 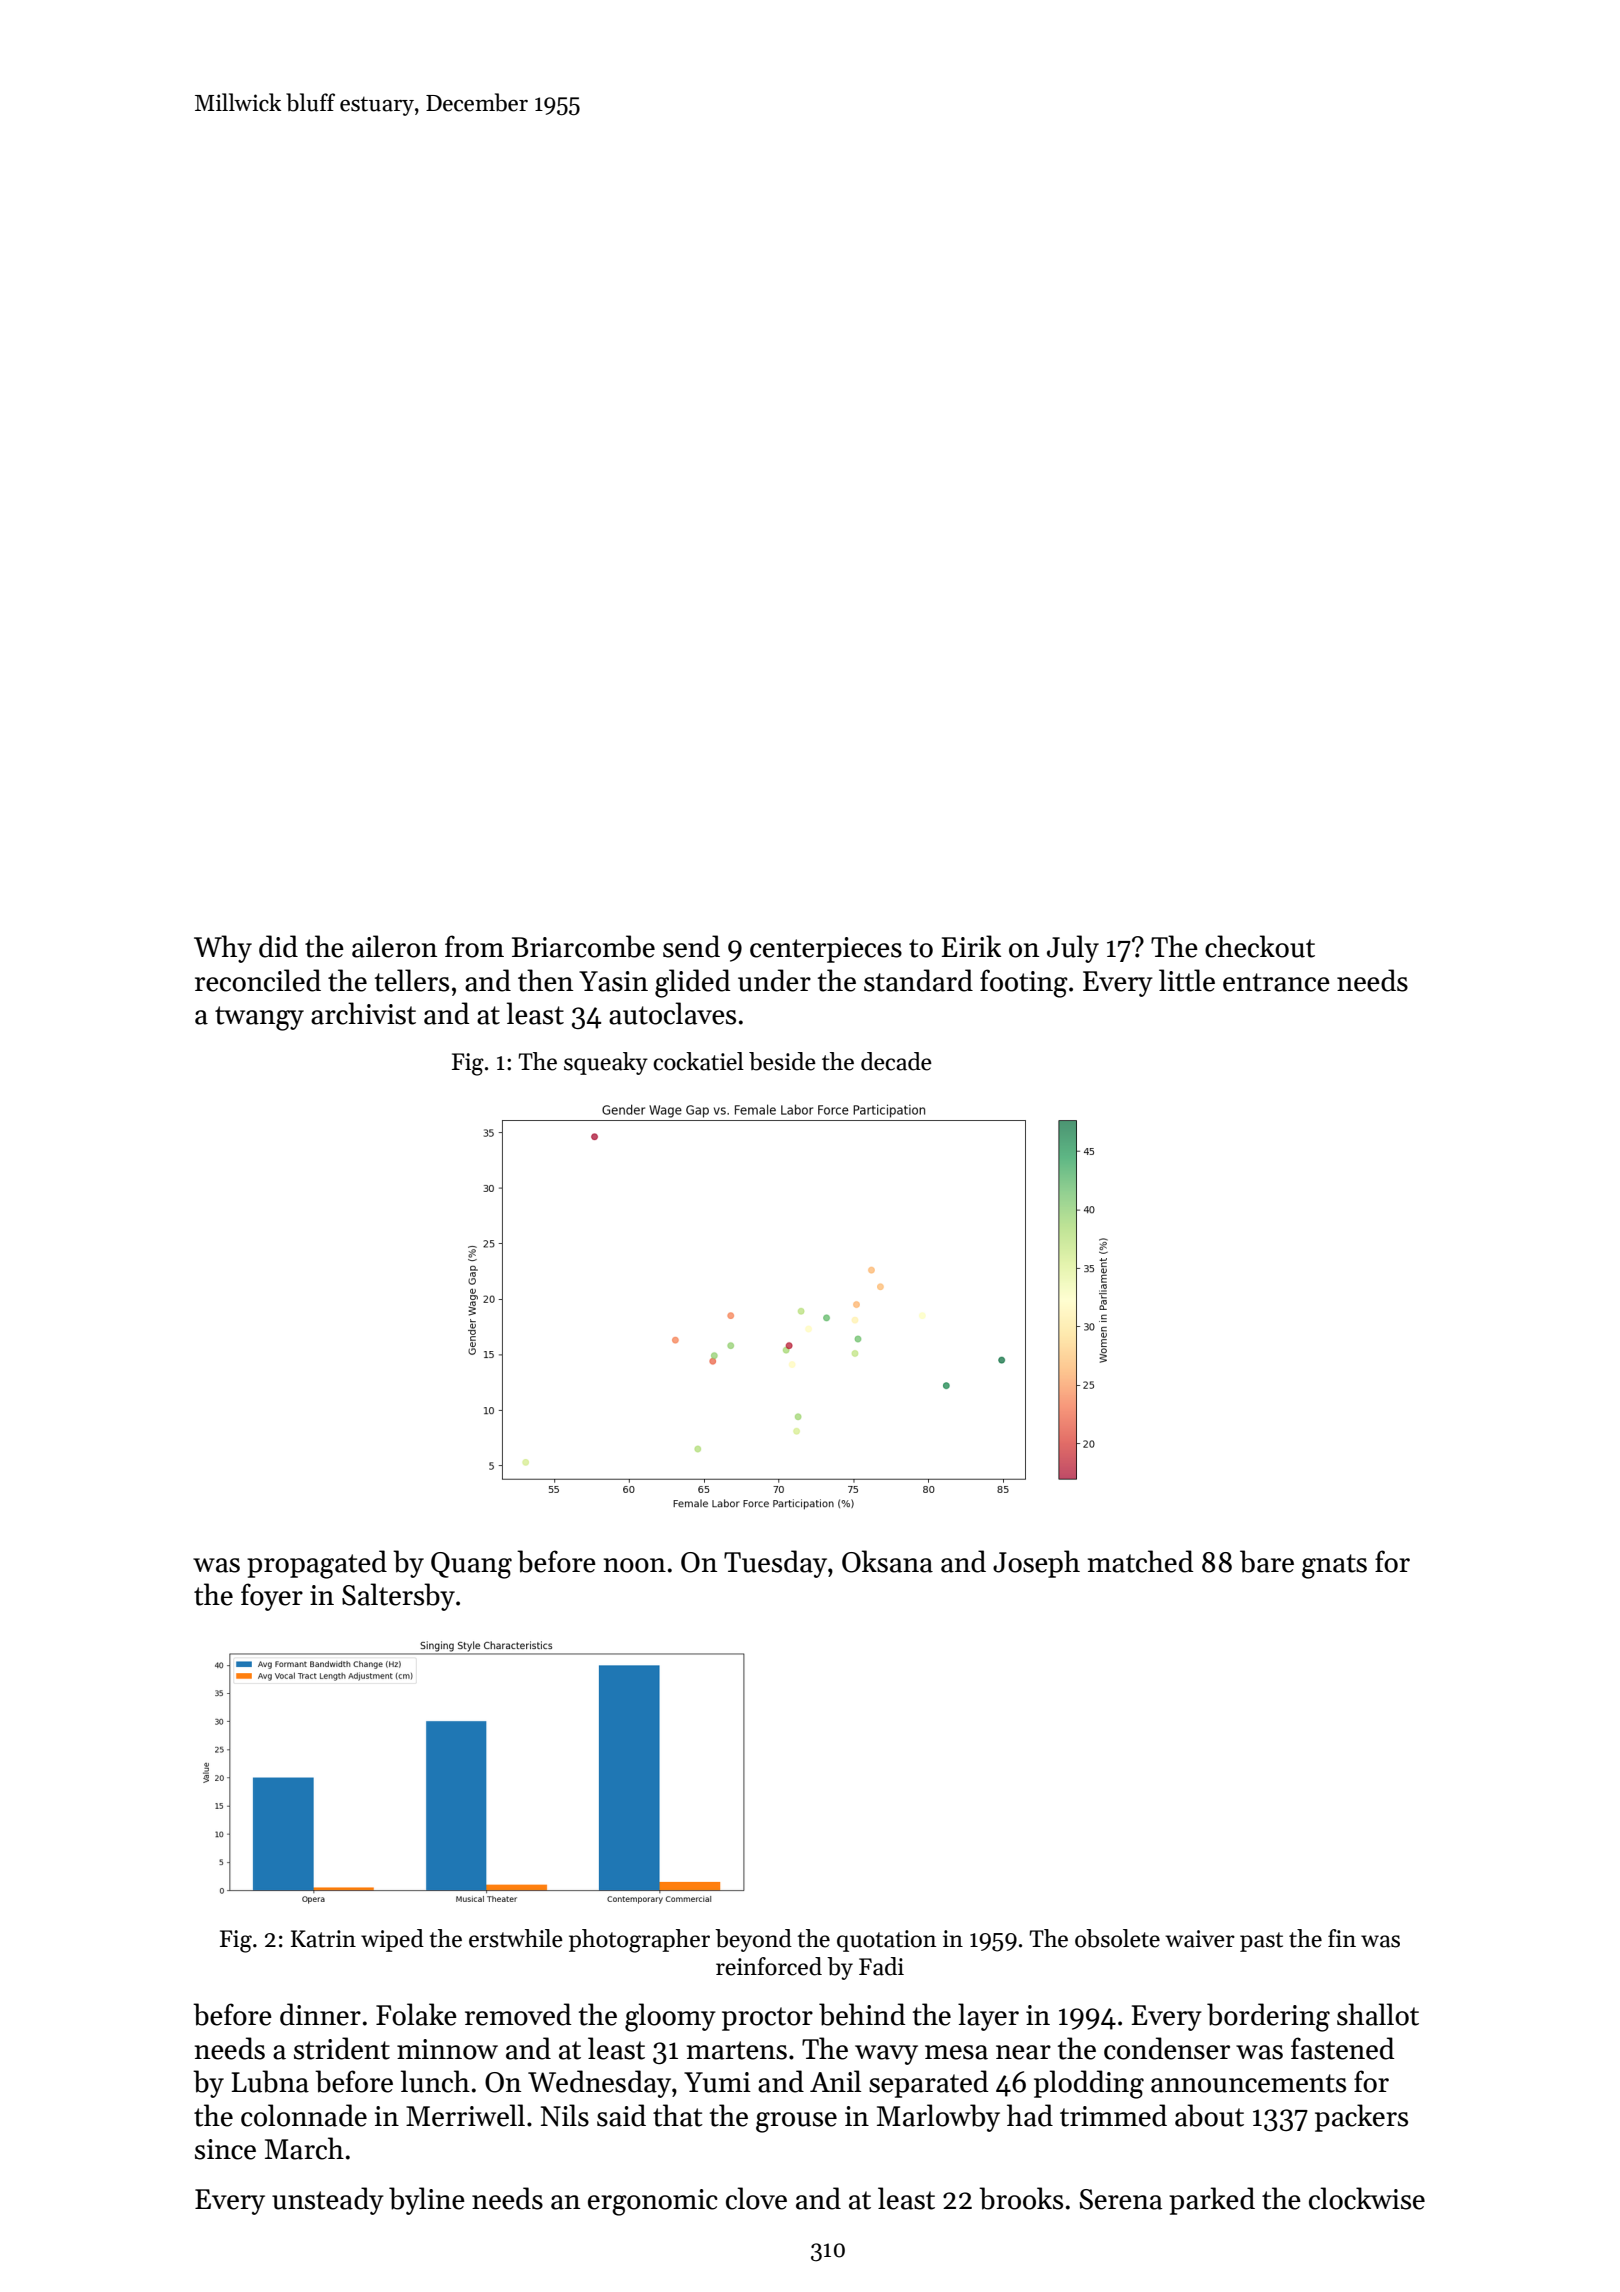 I want to click on foyer, so click(x=272, y=1597).
